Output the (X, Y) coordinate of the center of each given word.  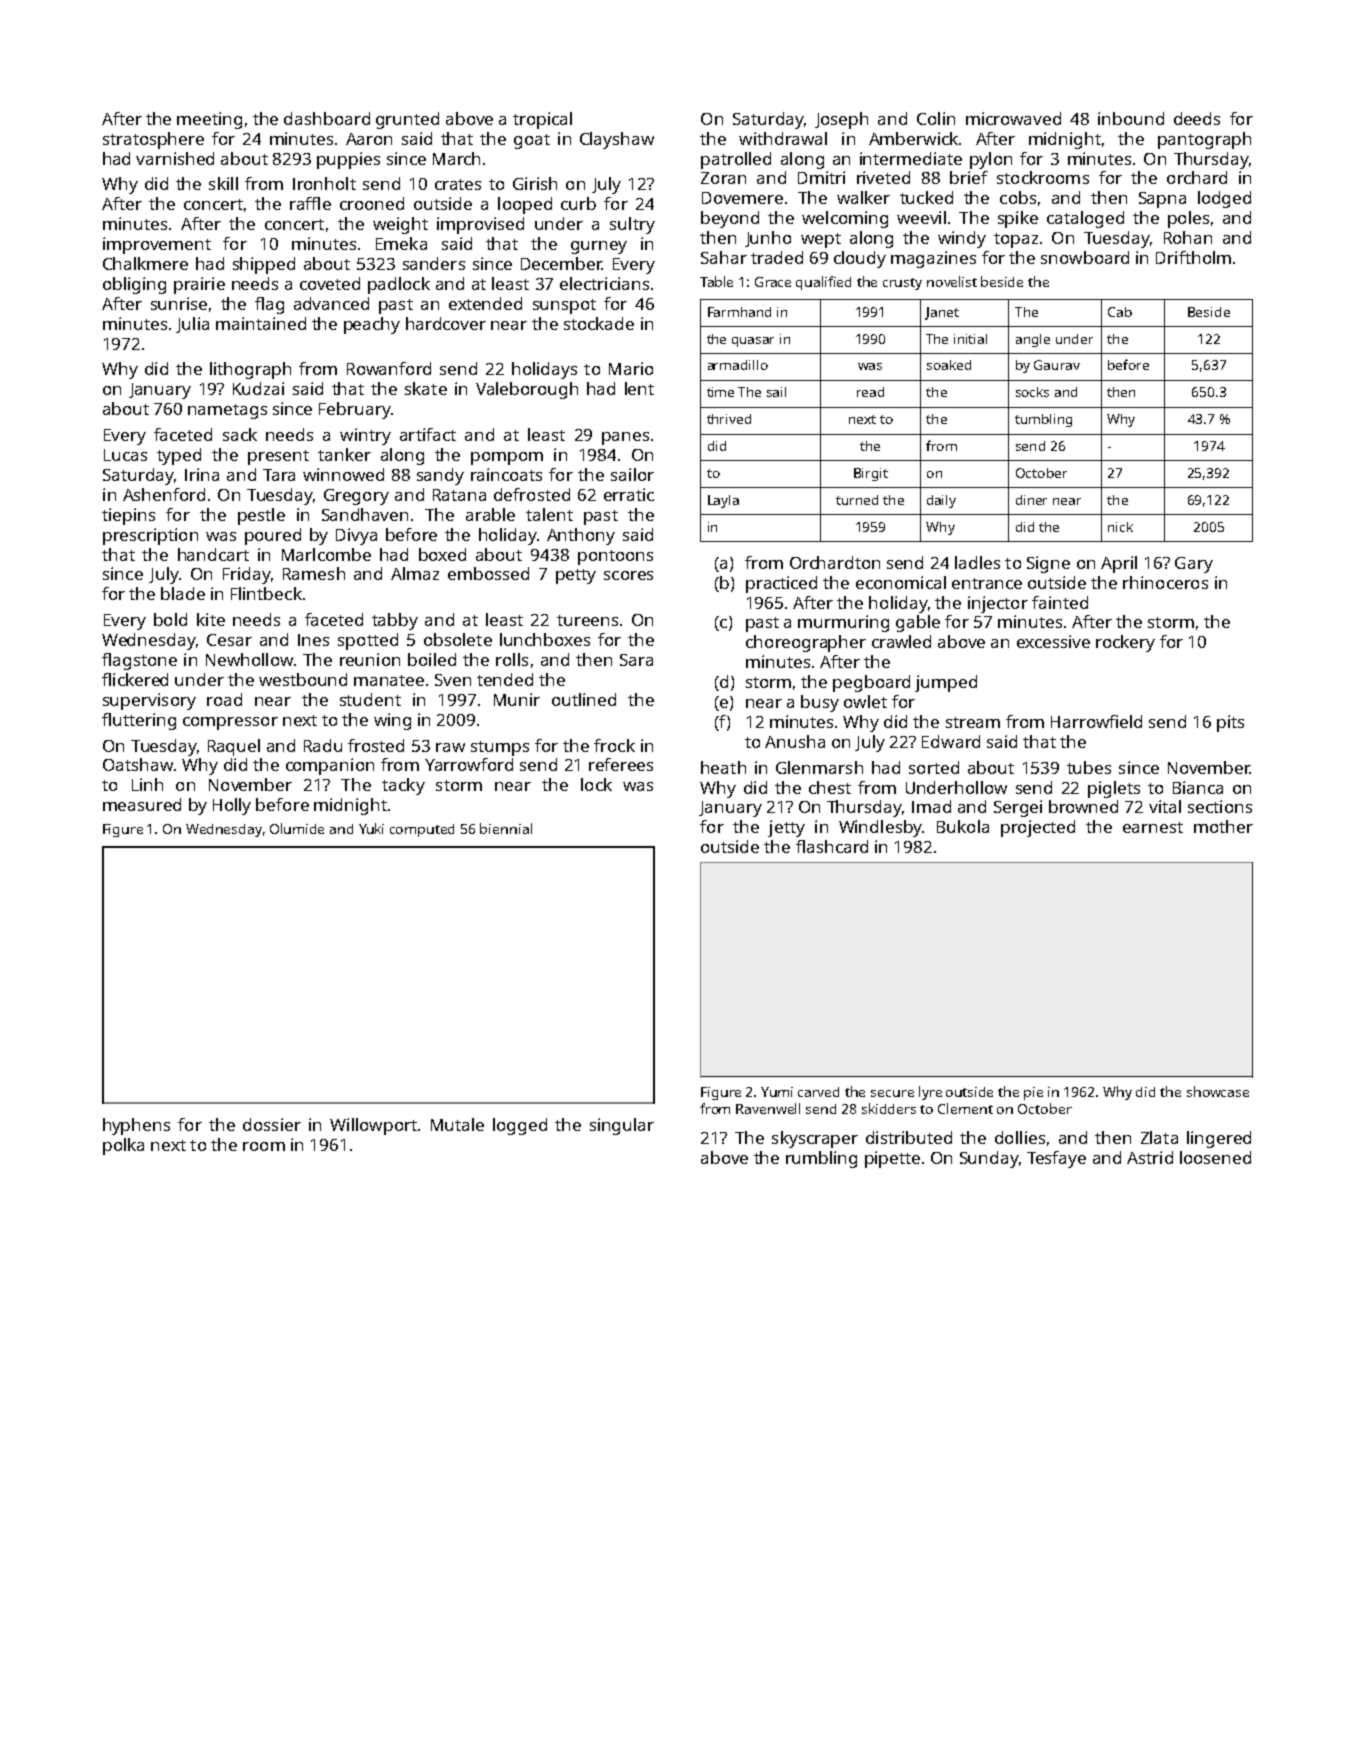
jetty (786, 828)
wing (392, 721)
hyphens (136, 1126)
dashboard (327, 118)
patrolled (736, 160)
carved (818, 1092)
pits (1230, 723)
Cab (1120, 312)
